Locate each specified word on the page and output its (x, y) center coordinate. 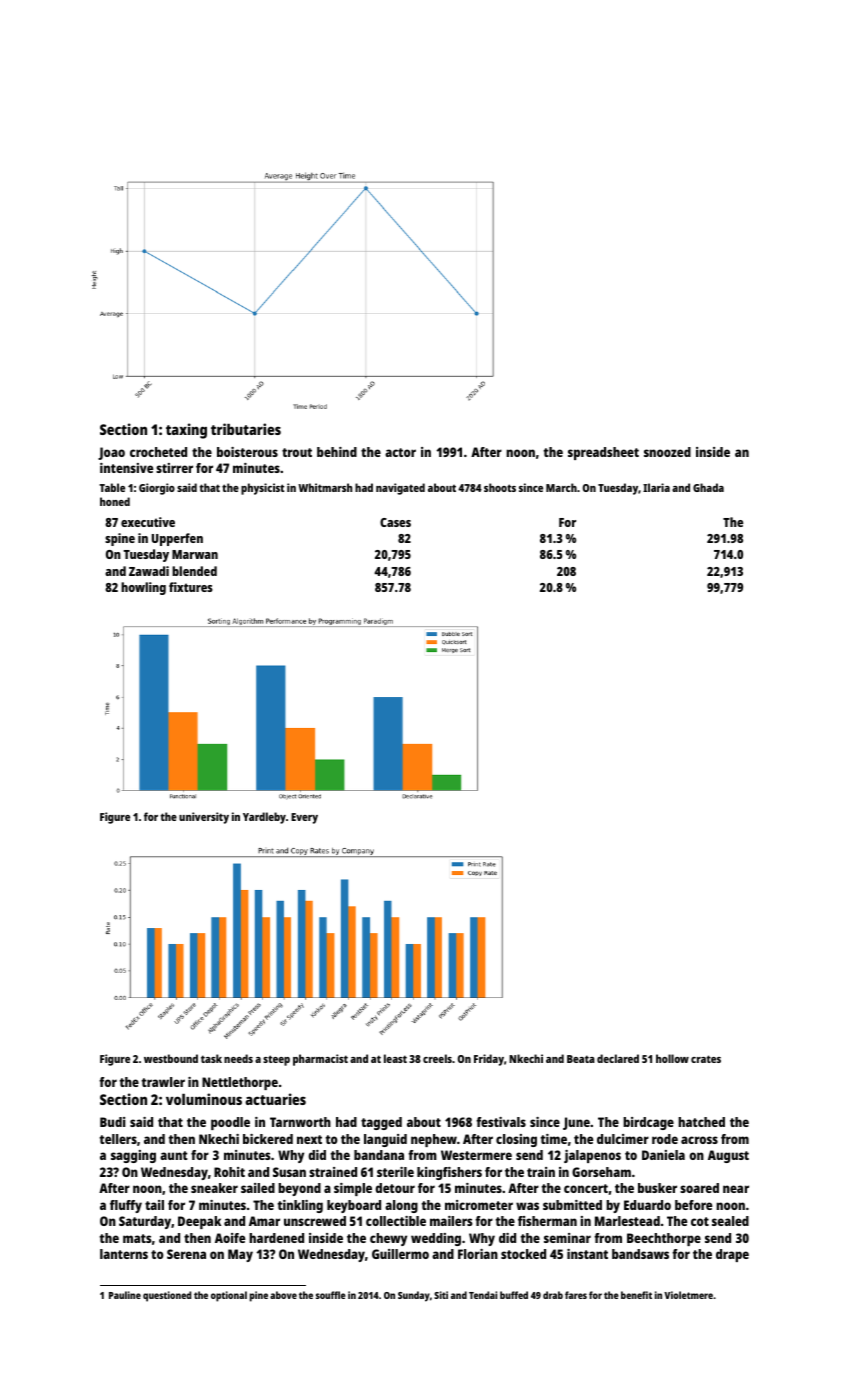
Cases (395, 522)
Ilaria (656, 487)
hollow (672, 1058)
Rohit (229, 1172)
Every (304, 818)
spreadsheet (603, 453)
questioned (167, 1296)
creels (437, 1058)
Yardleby (264, 818)
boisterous (247, 452)
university (204, 818)
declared (618, 1058)
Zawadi (149, 571)
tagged (381, 1123)
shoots (500, 487)
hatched (701, 1122)
